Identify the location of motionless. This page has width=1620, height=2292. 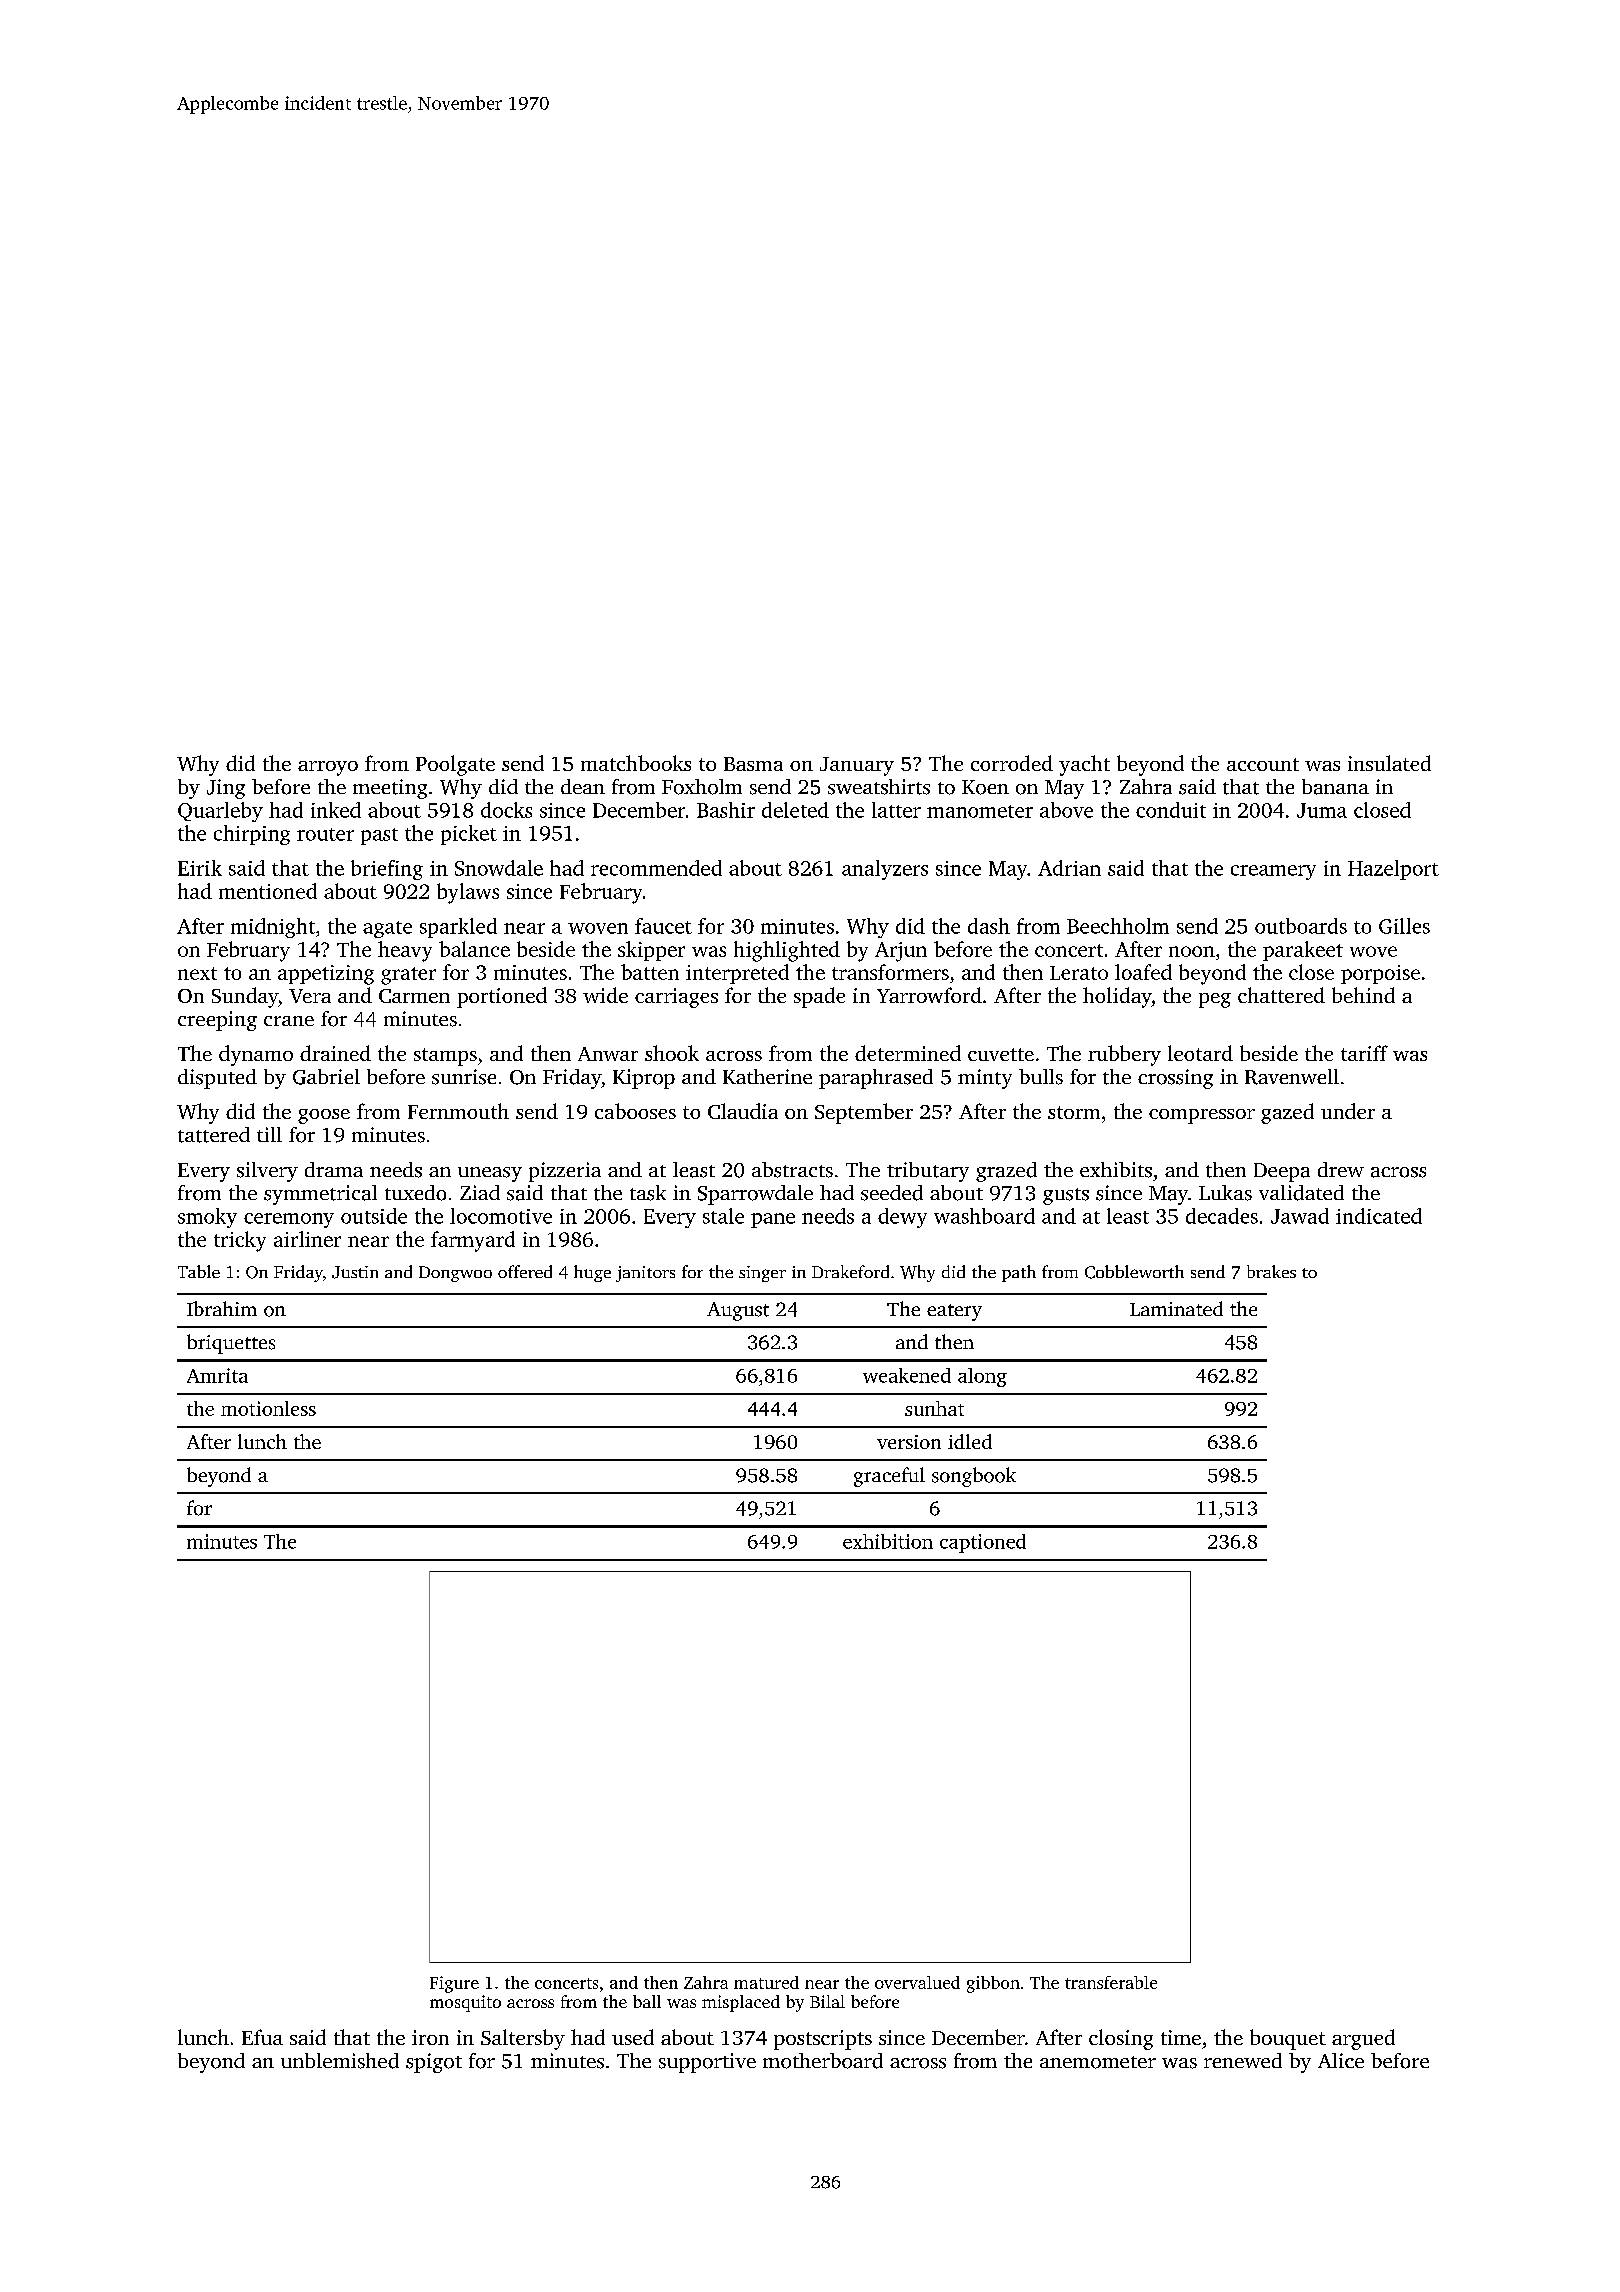
(268, 1408).
